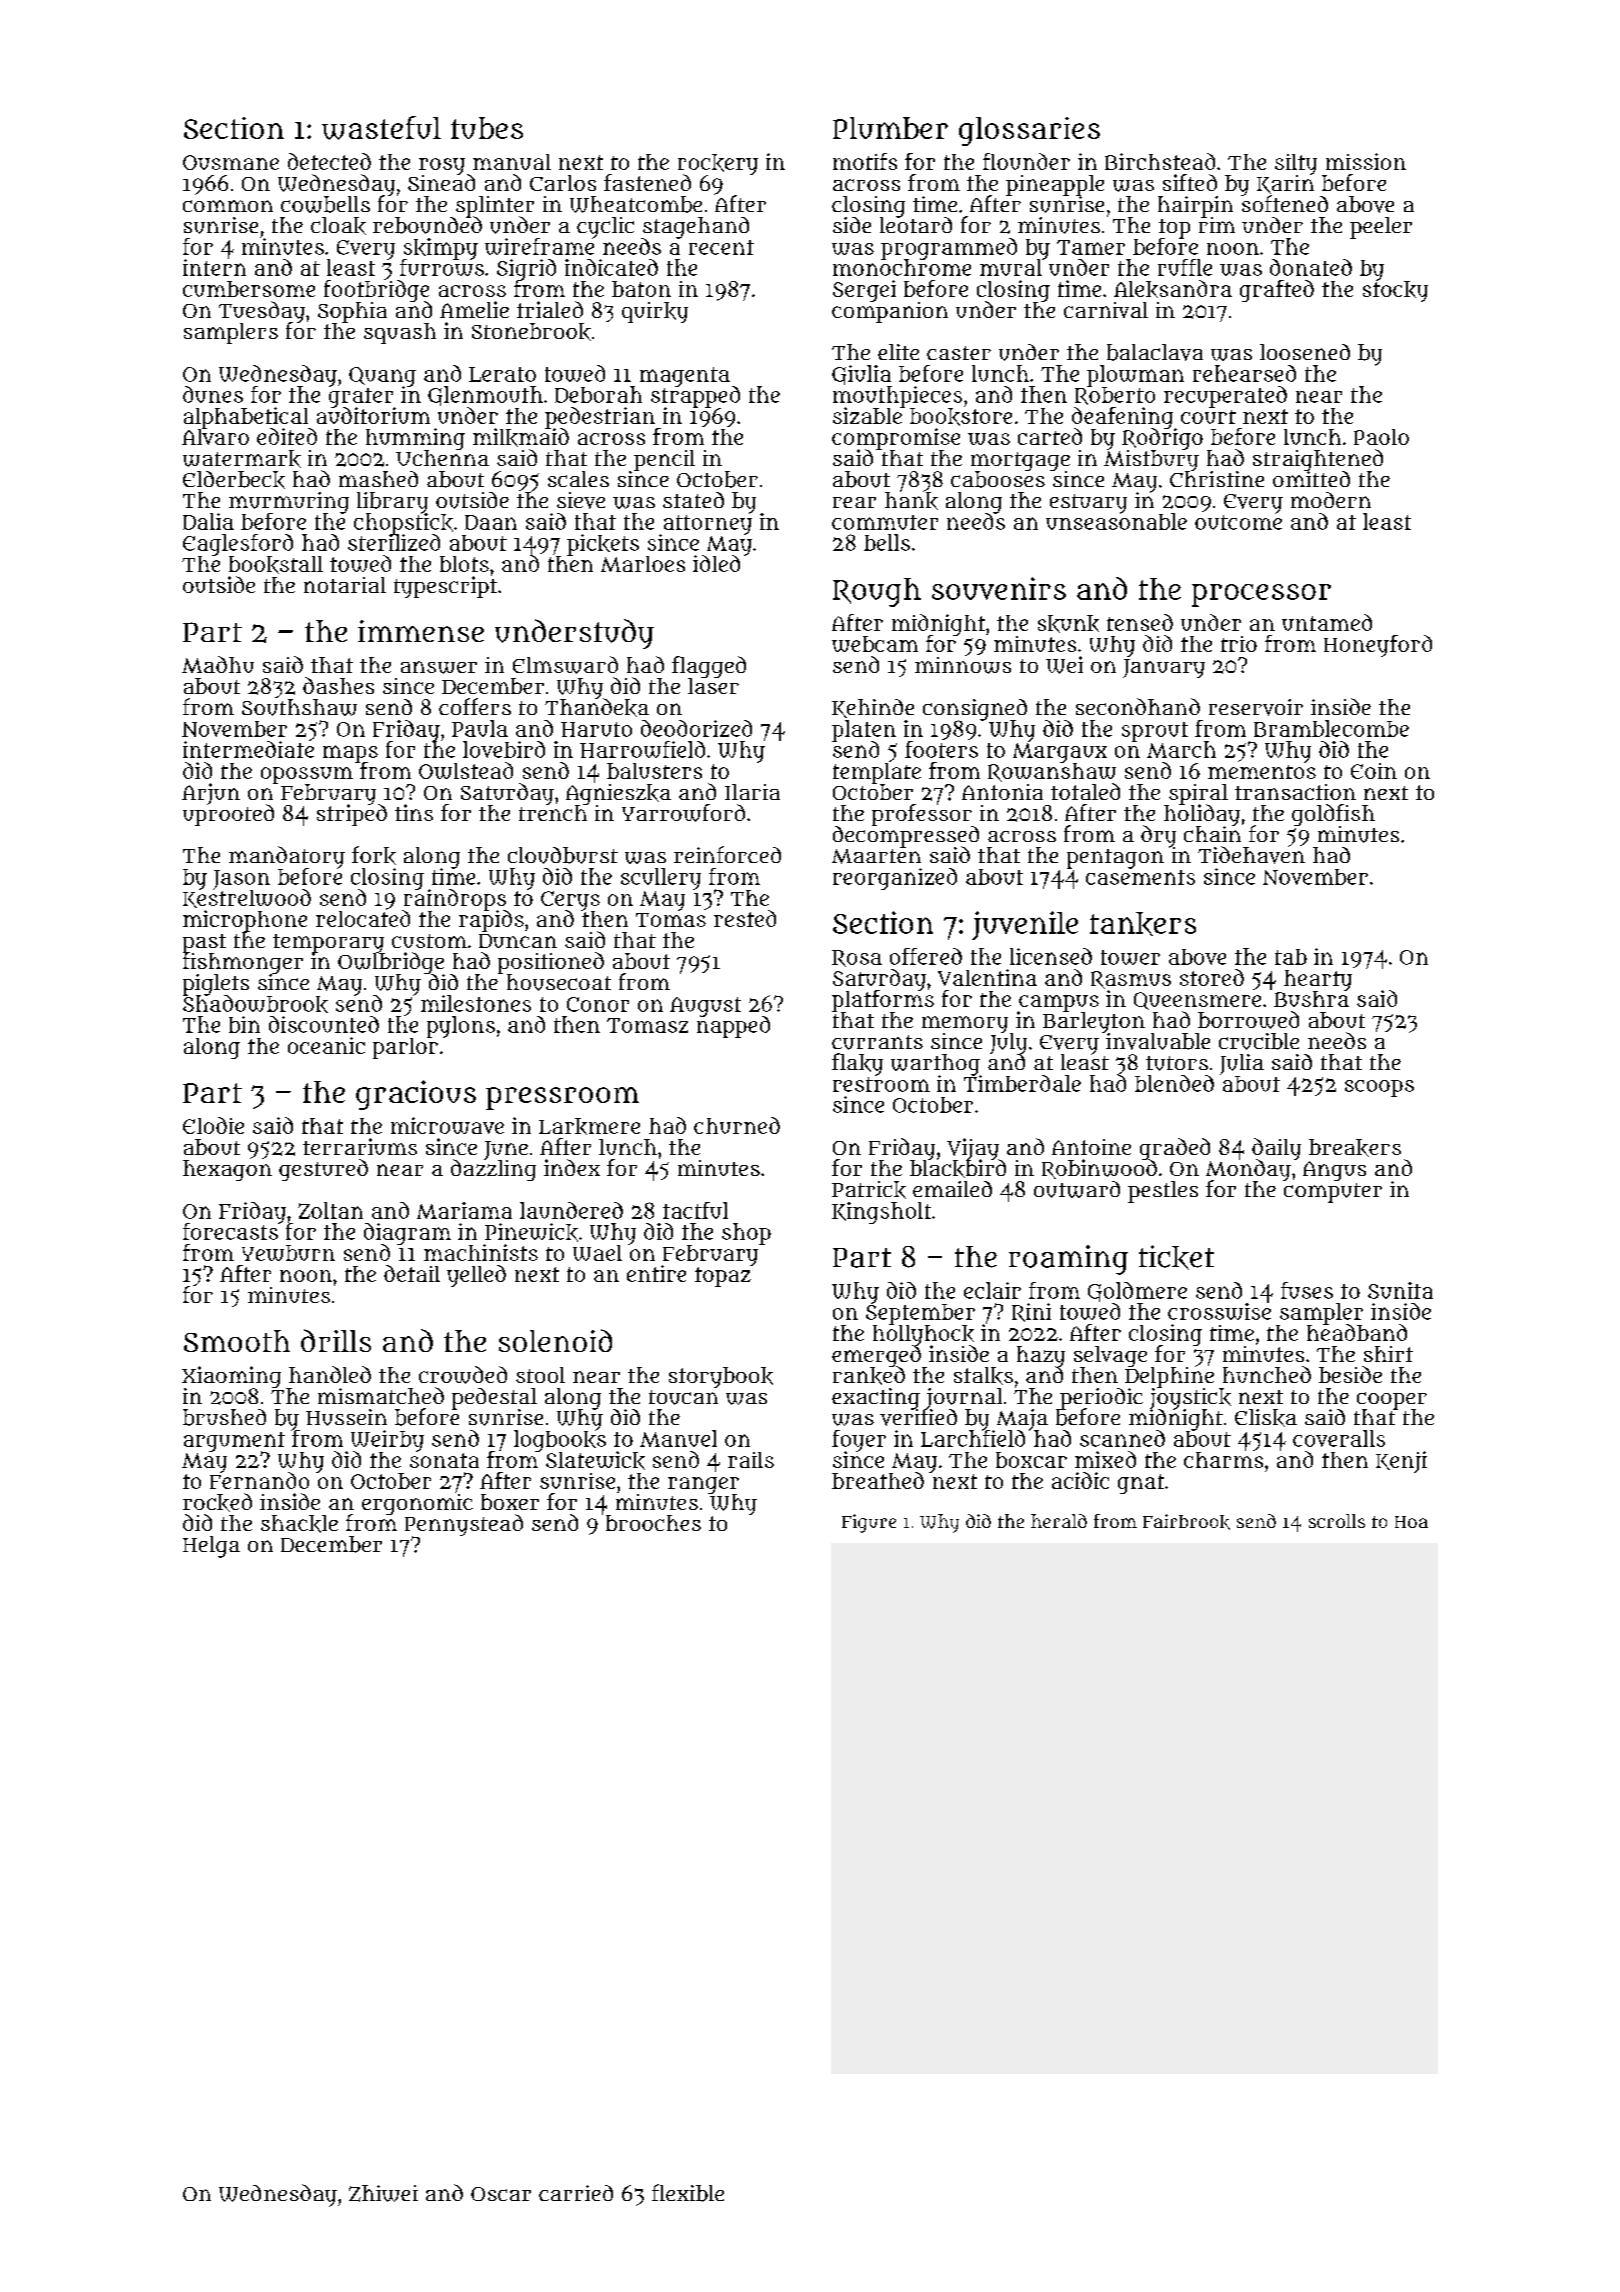  What do you see at coordinates (647, 182) in the screenshot?
I see `fastened` at bounding box center [647, 182].
